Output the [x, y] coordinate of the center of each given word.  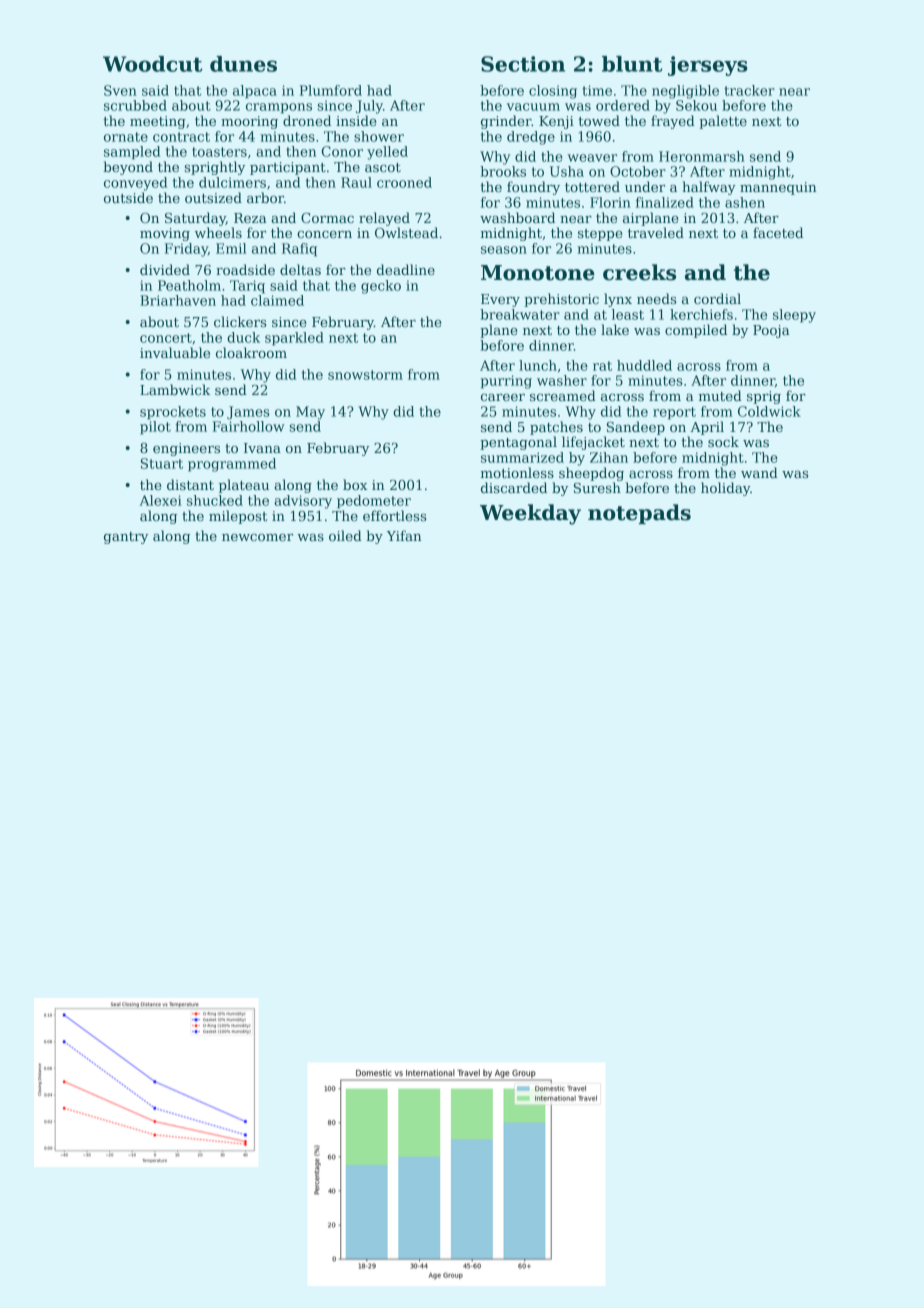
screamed [563, 395]
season [504, 250]
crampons [279, 108]
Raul [356, 182]
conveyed [135, 184]
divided [165, 269]
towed [599, 120]
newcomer [257, 537]
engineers [186, 449]
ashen [745, 202]
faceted [778, 232]
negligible [685, 92]
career [503, 397]
